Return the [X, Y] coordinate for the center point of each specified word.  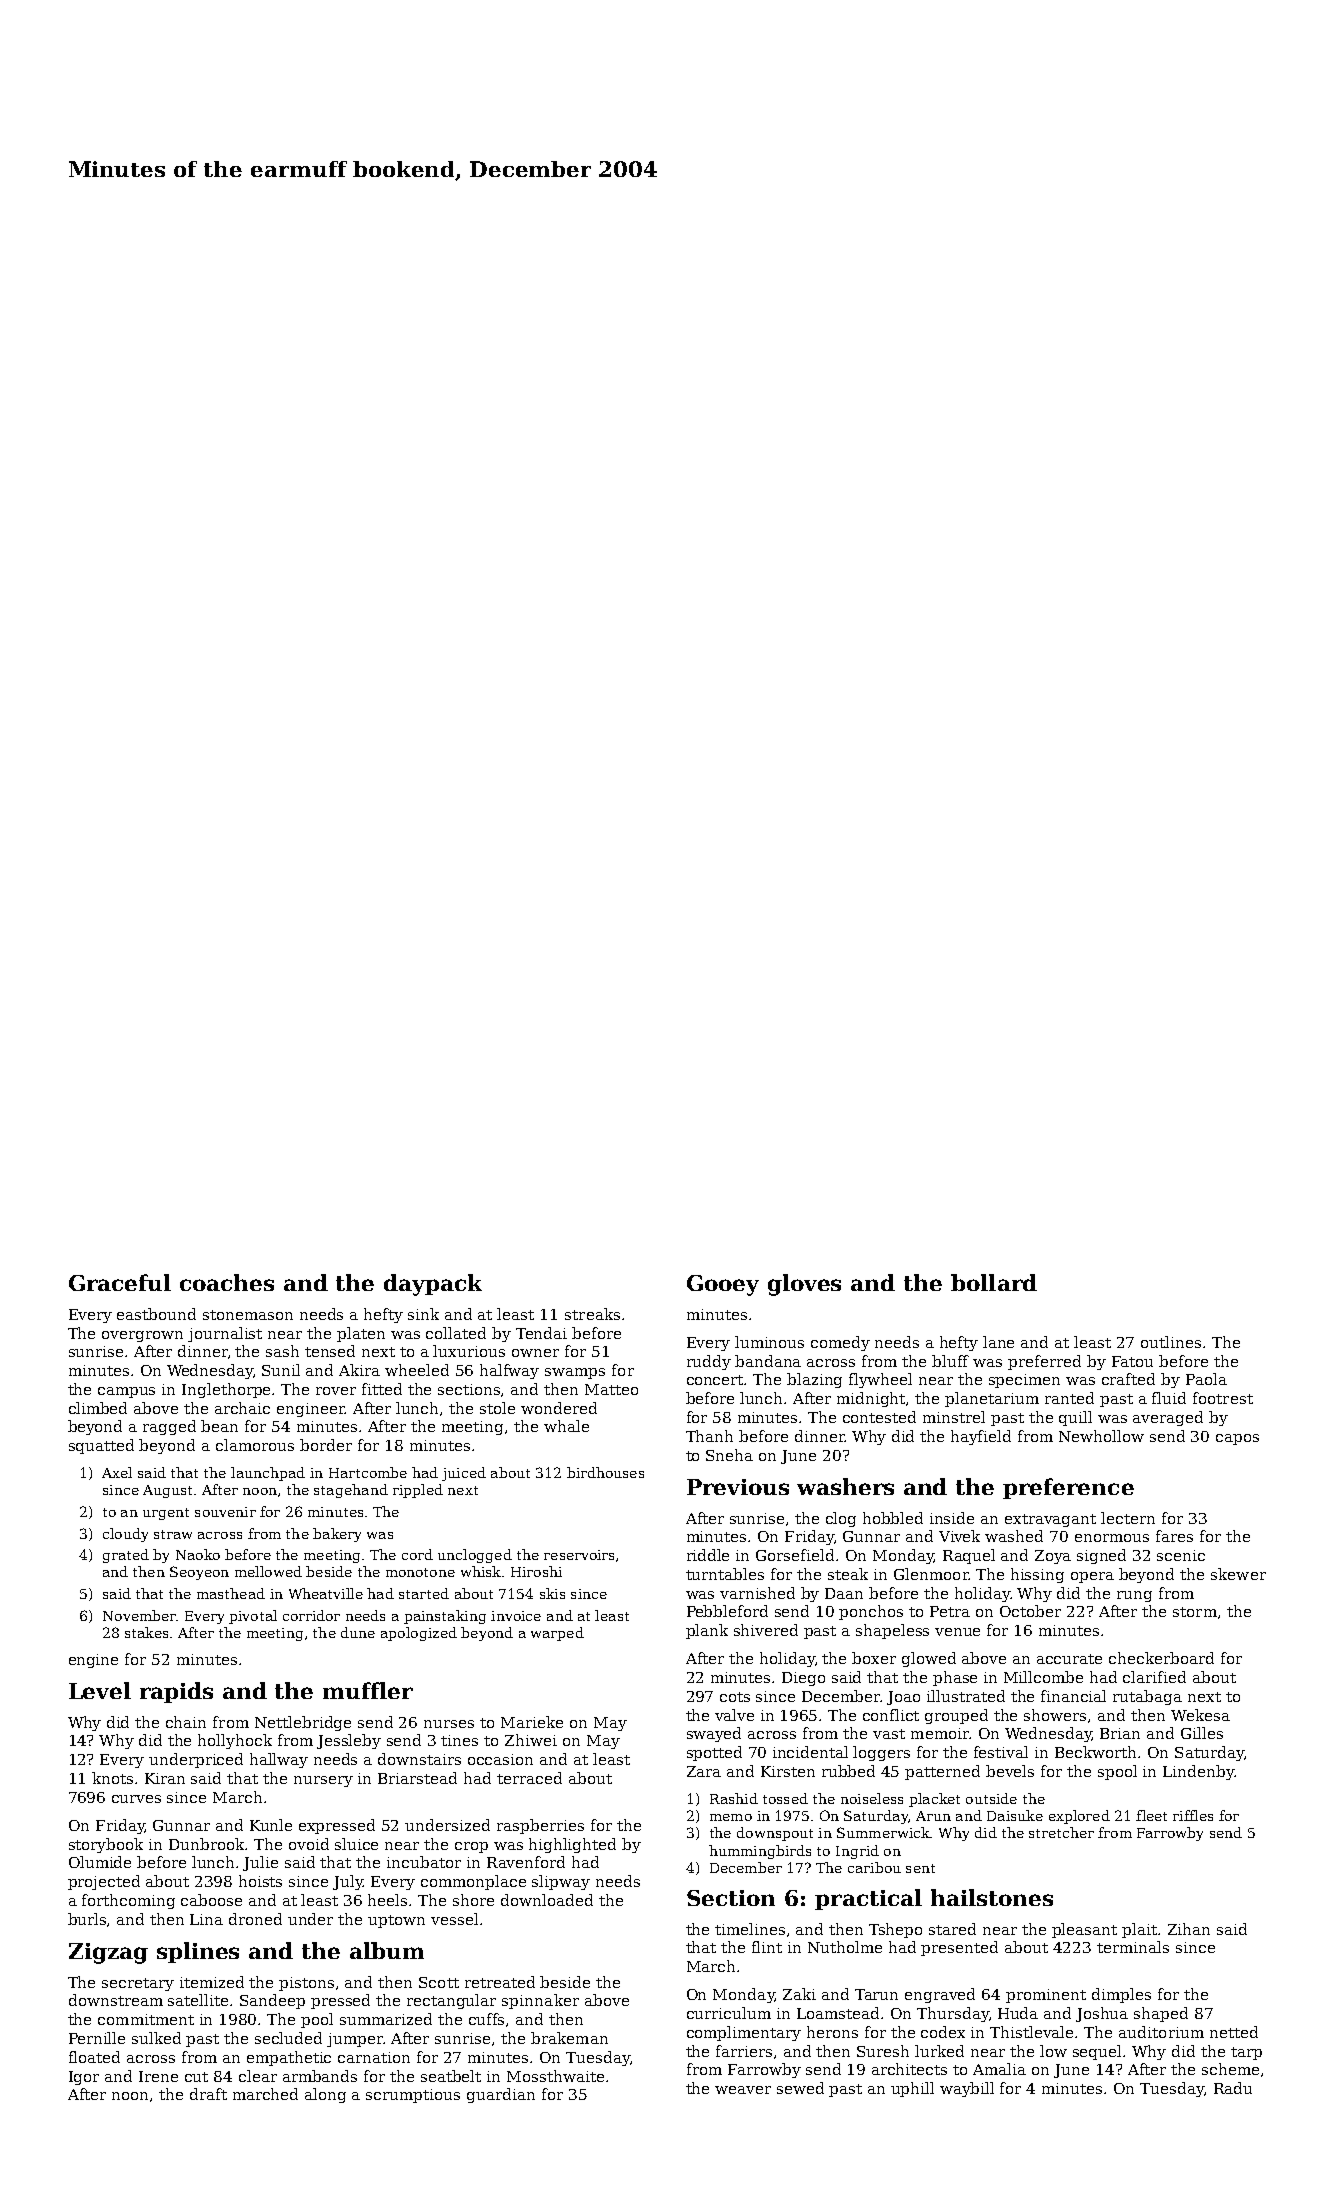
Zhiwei [531, 1740]
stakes [146, 1632]
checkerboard [1161, 1658]
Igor [84, 2078]
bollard [994, 1282]
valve [734, 1715]
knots [112, 1778]
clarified [1154, 1677]
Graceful [120, 1282]
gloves [804, 1285]
